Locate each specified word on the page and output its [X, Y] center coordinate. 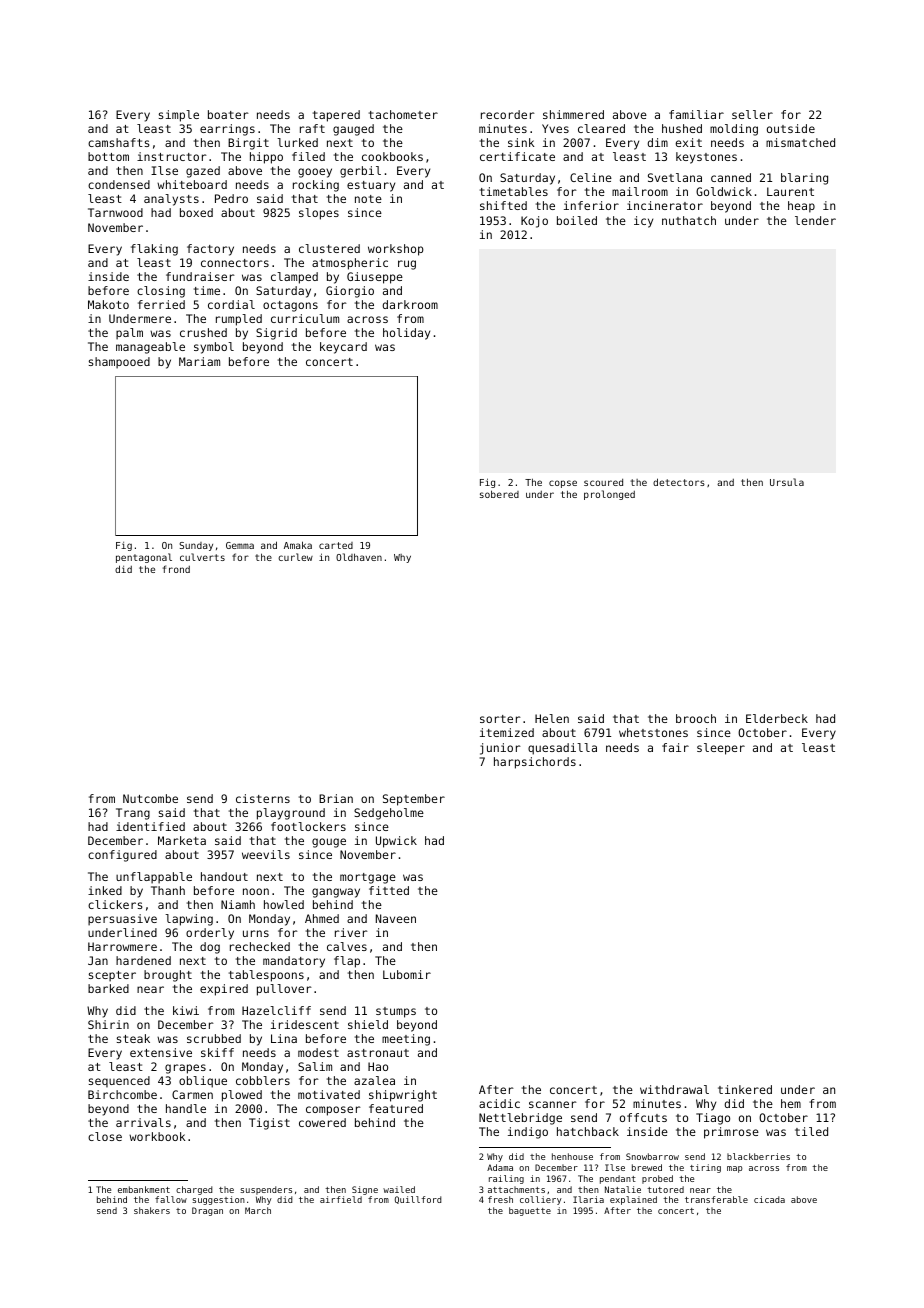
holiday [406, 334]
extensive [161, 1052]
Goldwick [724, 191]
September [414, 800]
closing [161, 292]
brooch [696, 718]
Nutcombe [150, 798]
